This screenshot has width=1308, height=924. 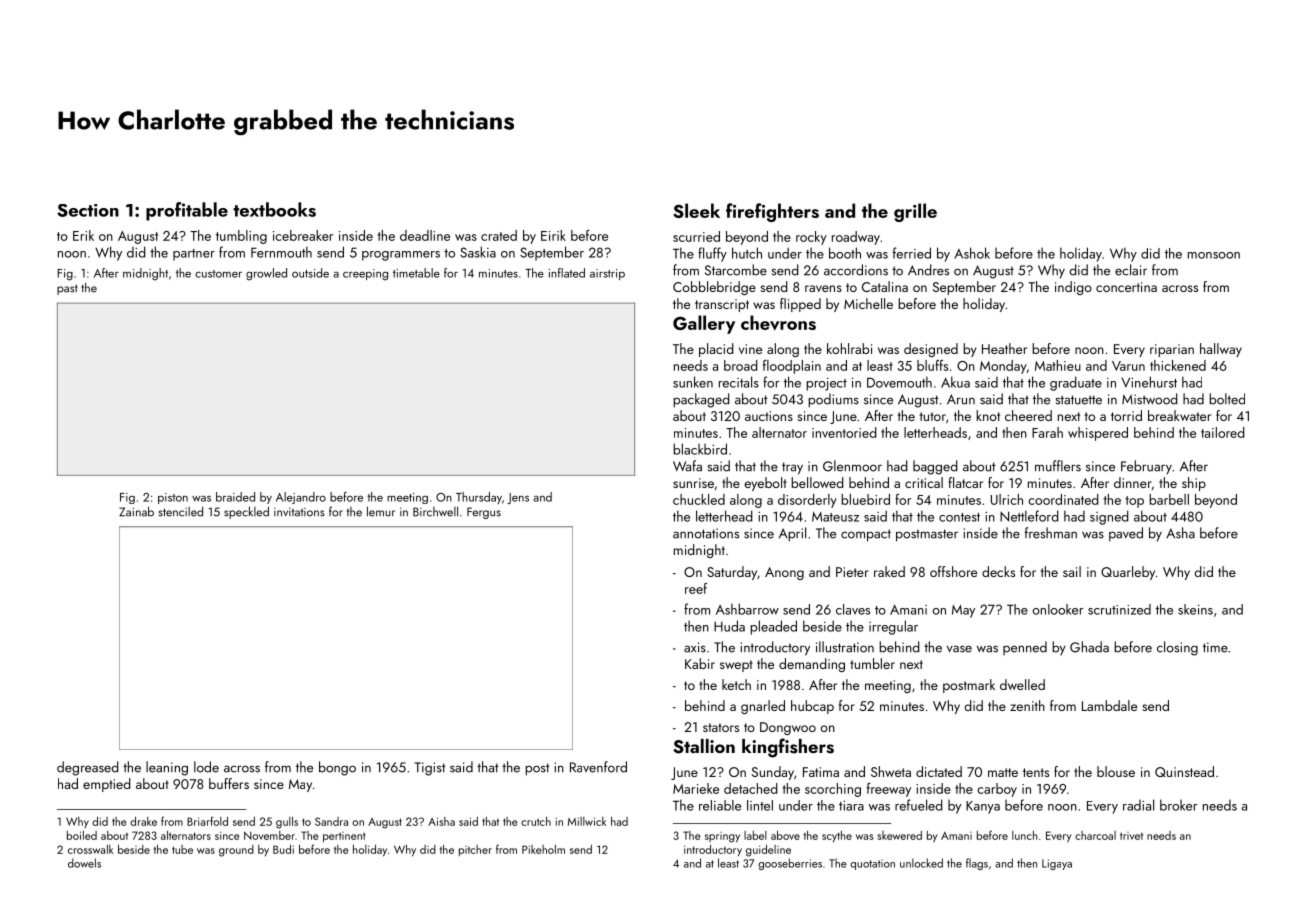 What do you see at coordinates (229, 783) in the screenshot?
I see `buffers` at bounding box center [229, 783].
